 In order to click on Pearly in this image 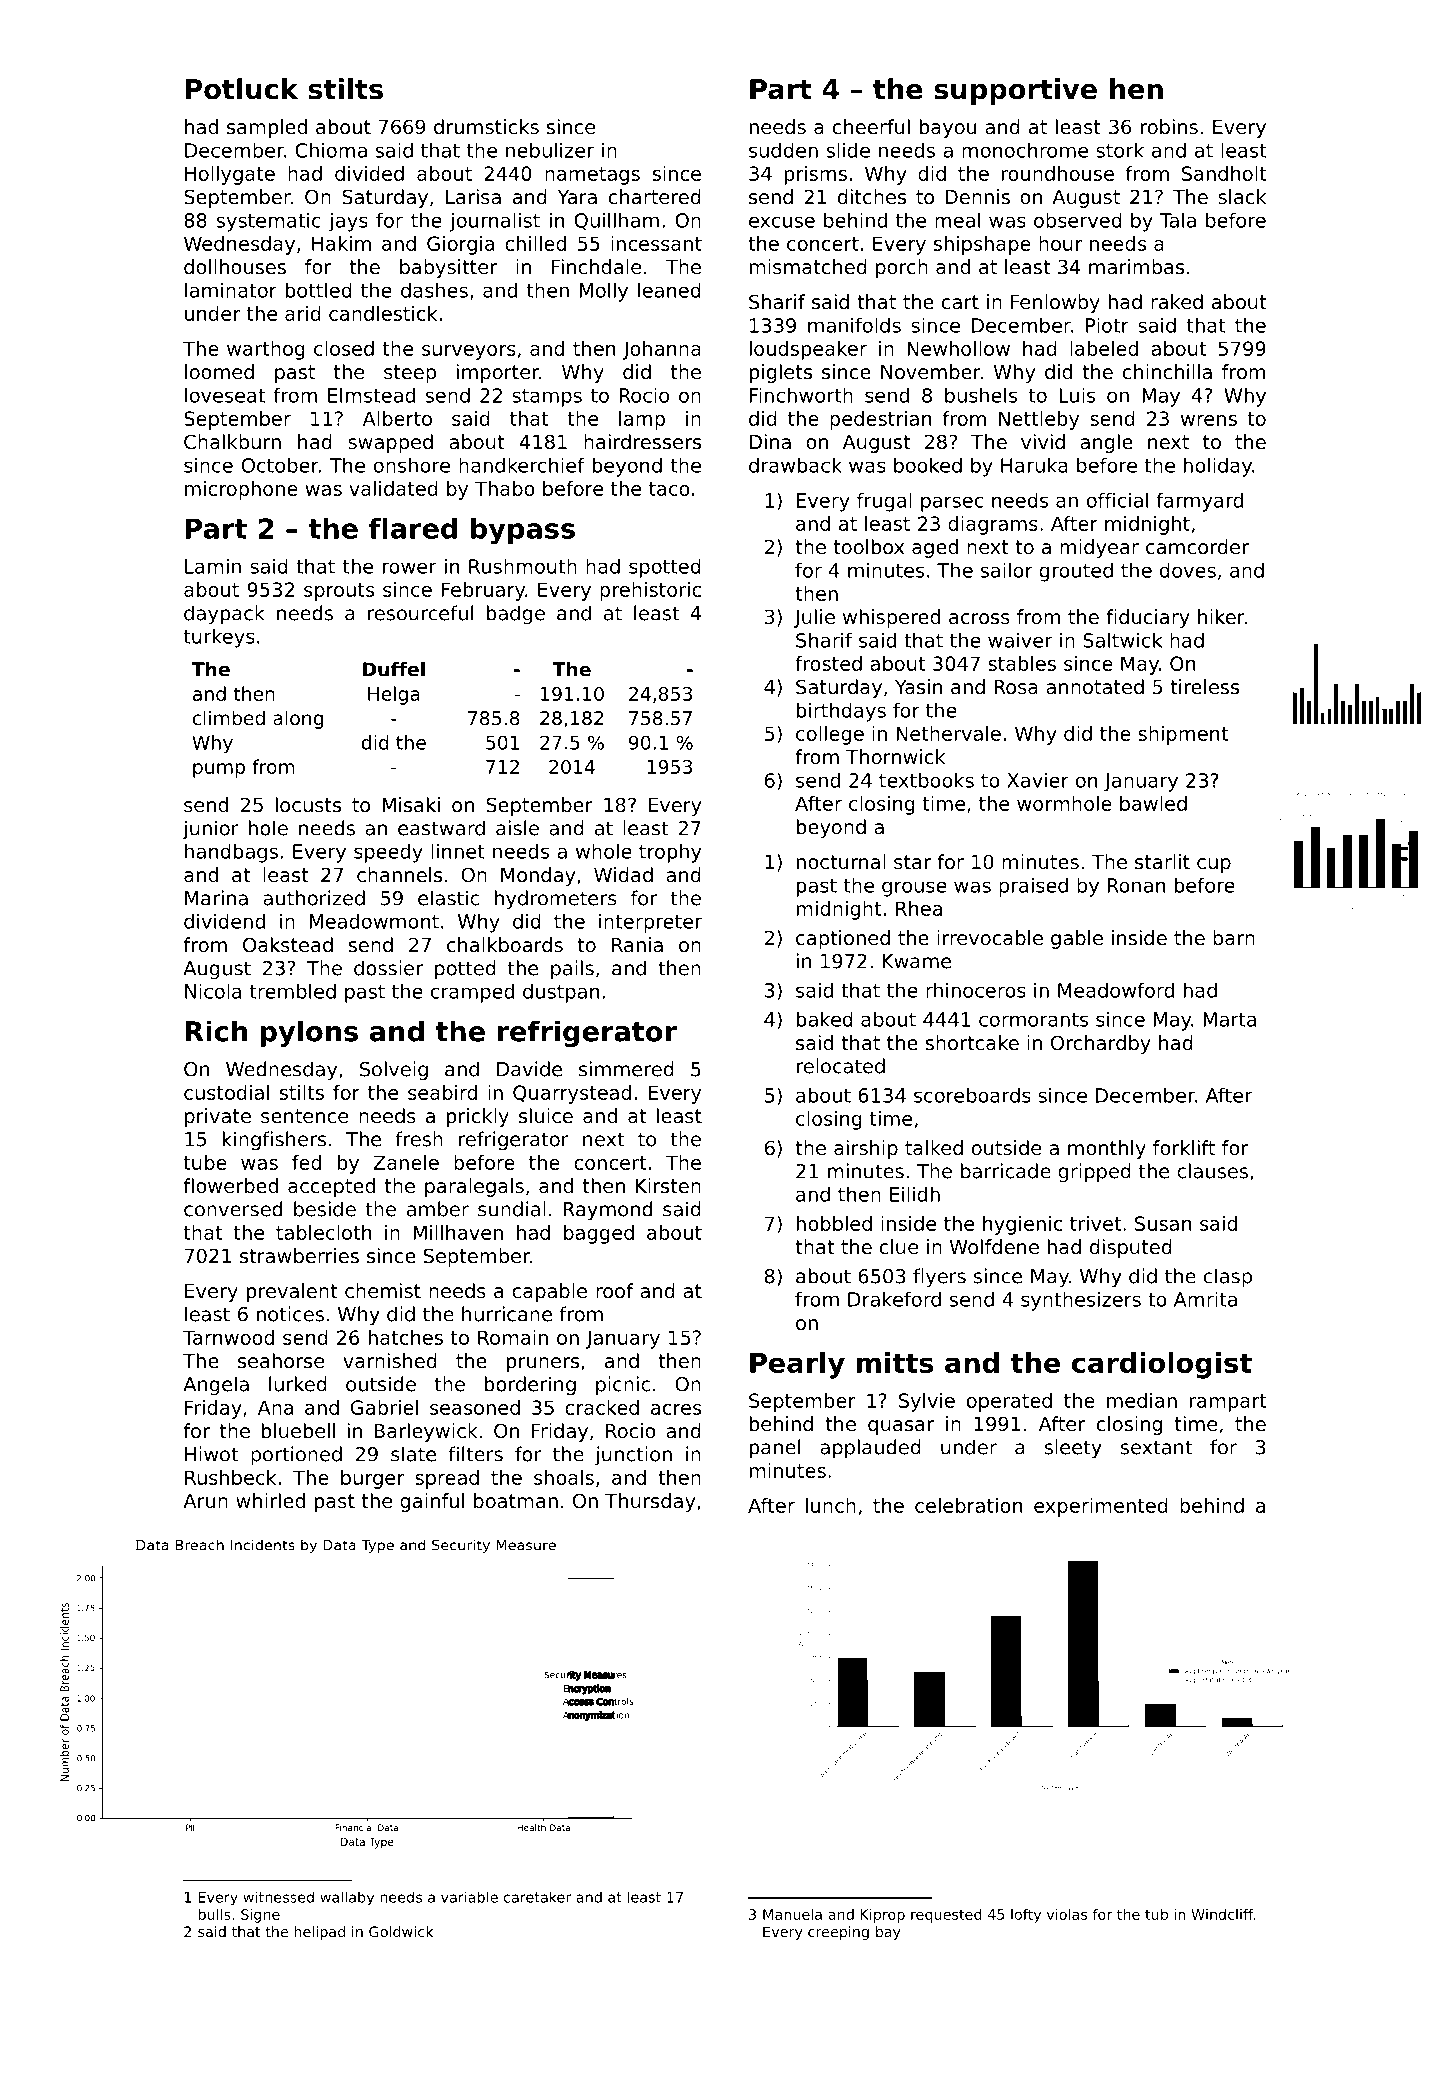, I will do `click(797, 1365)`.
